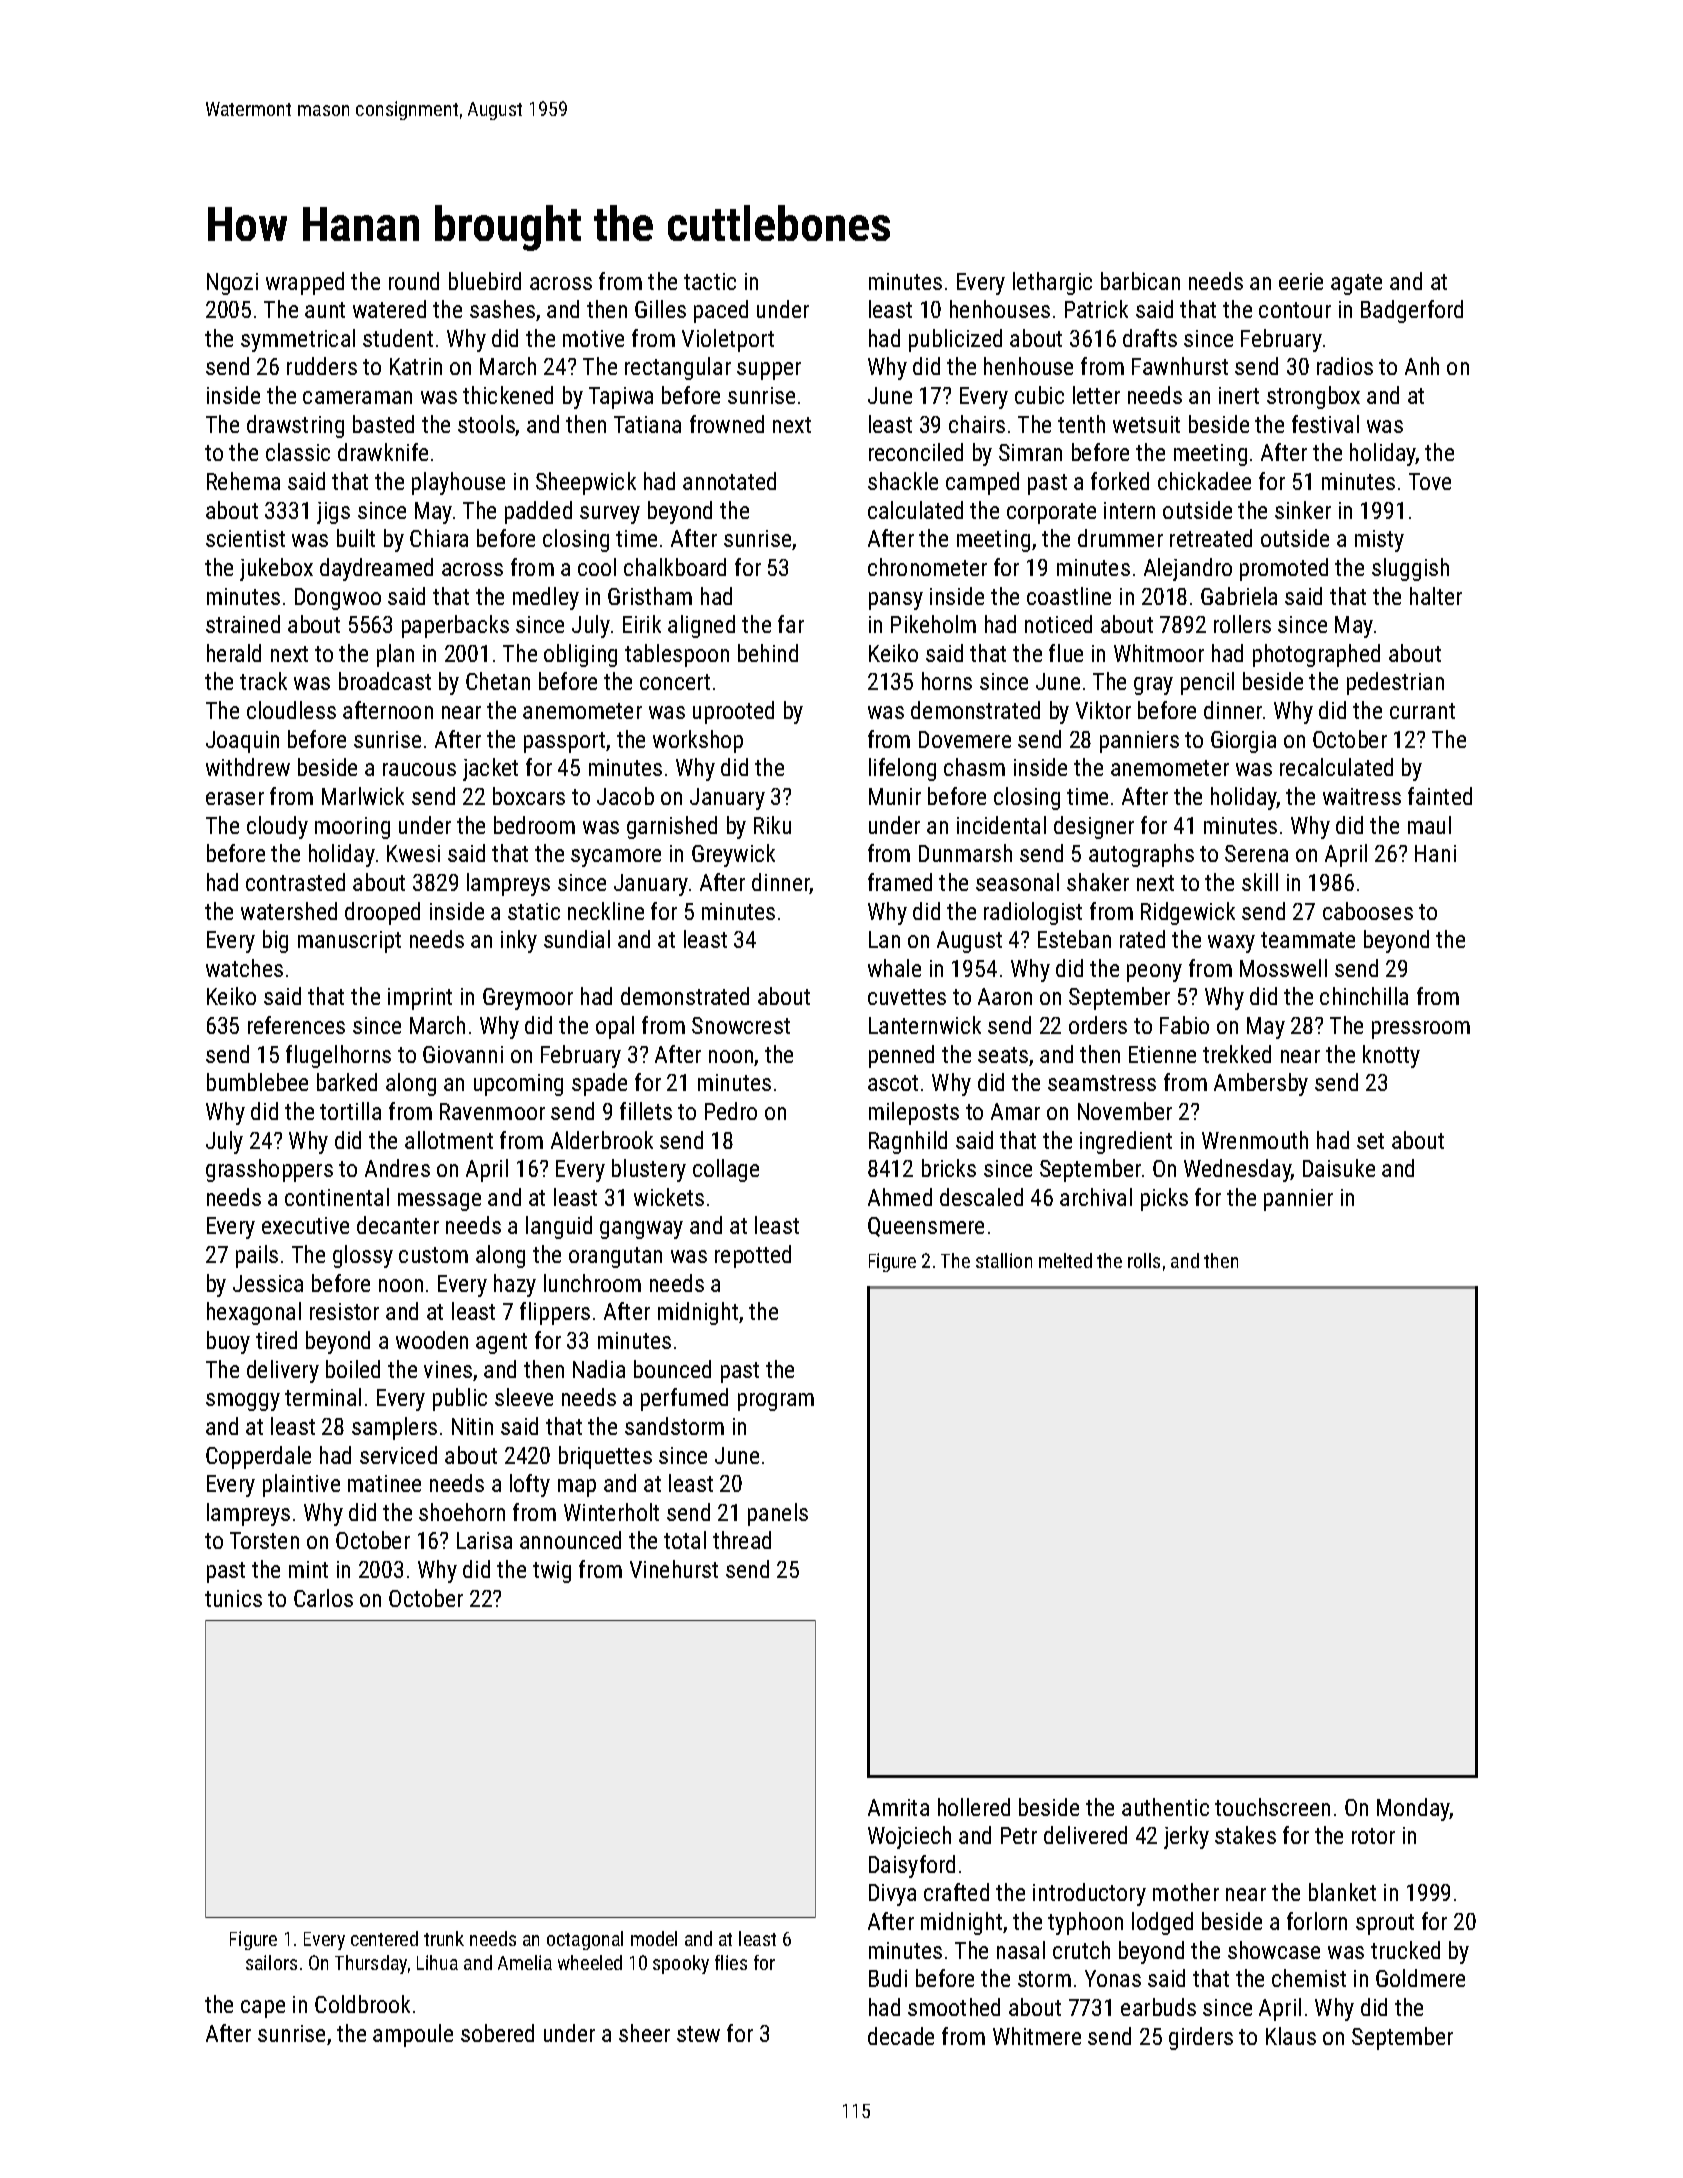 Image resolution: width=1683 pixels, height=2178 pixels. What do you see at coordinates (347, 1082) in the screenshot?
I see `barked` at bounding box center [347, 1082].
